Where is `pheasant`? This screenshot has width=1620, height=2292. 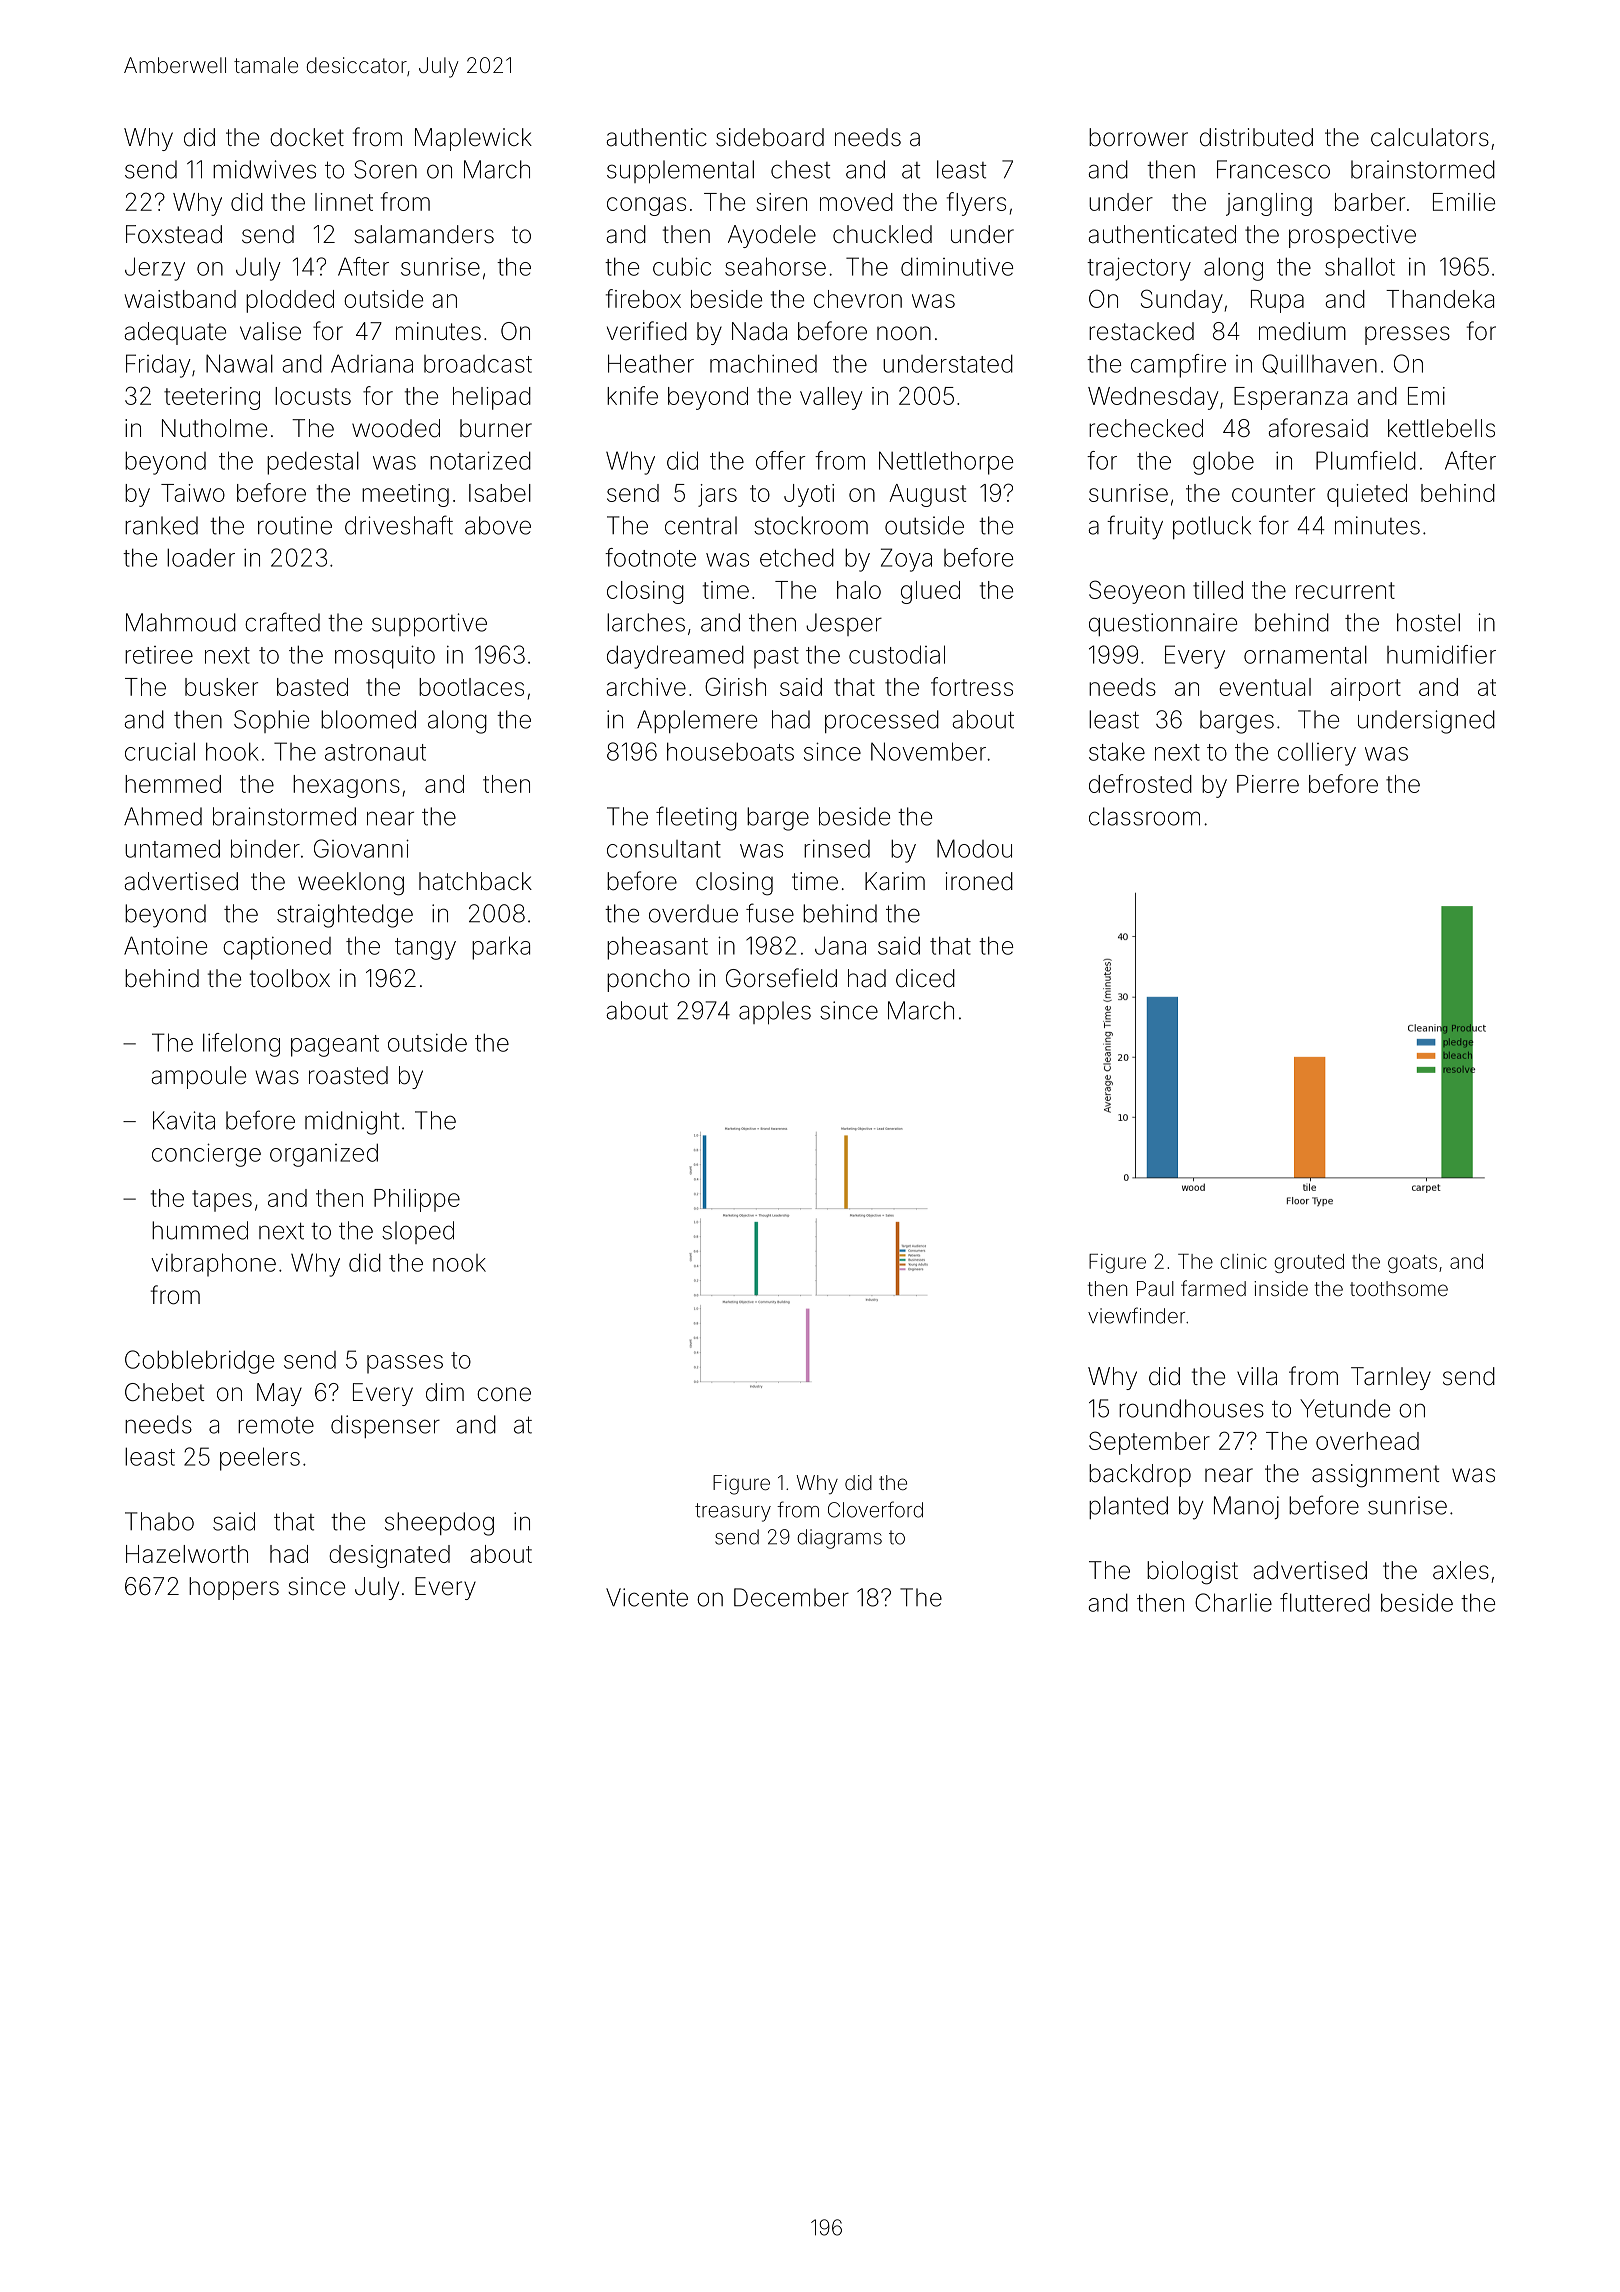 pheasant is located at coordinates (657, 948).
